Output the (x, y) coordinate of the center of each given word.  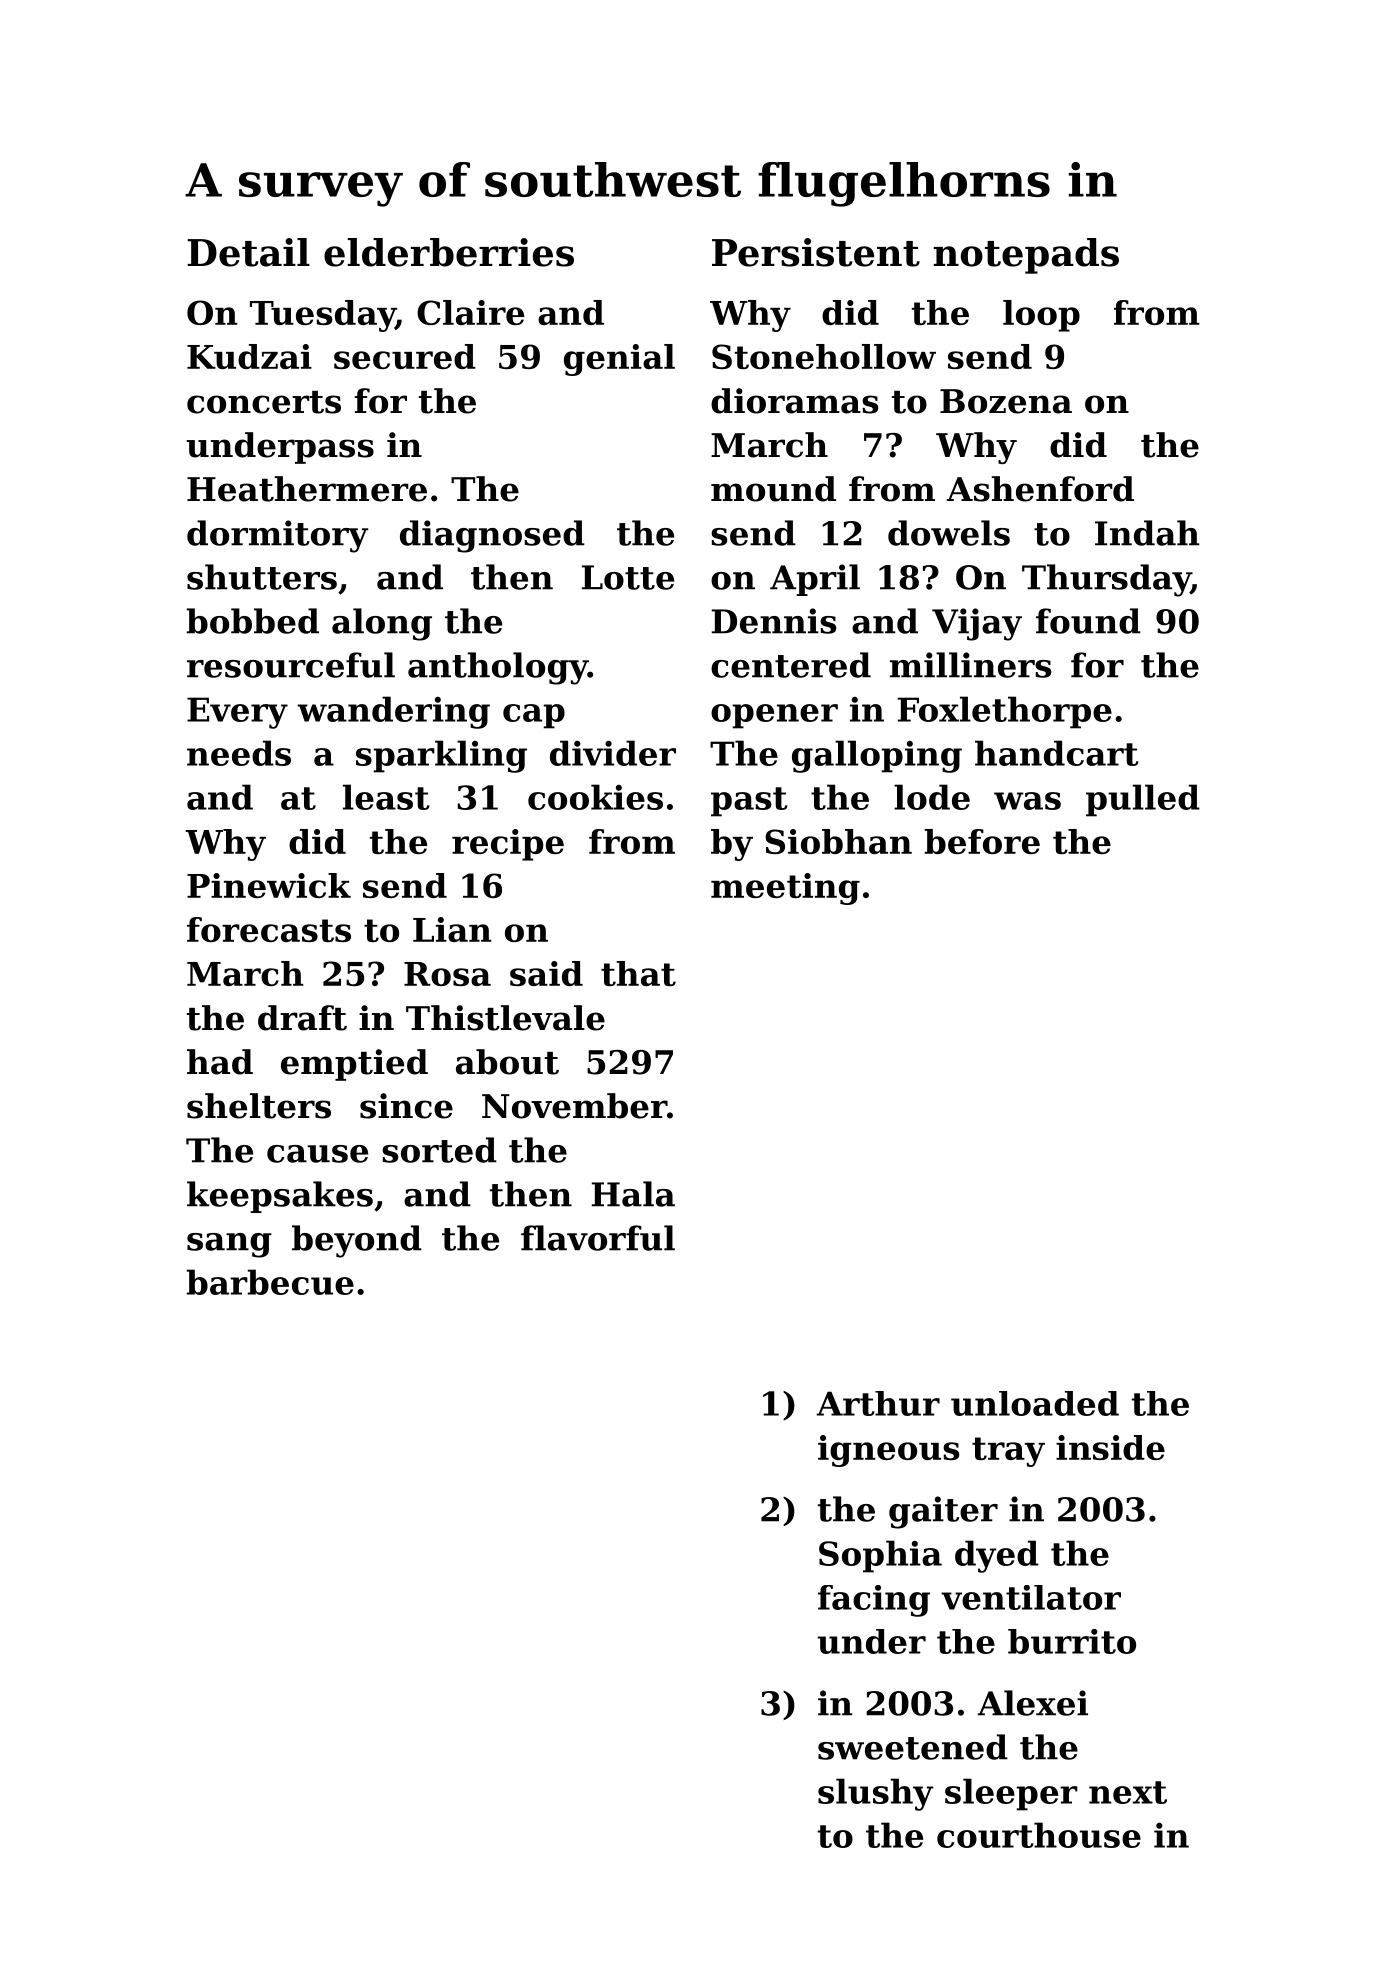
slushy (876, 1794)
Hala (633, 1194)
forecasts (269, 929)
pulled (1143, 800)
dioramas (794, 401)
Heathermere (307, 489)
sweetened (913, 1747)
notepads (1026, 256)
